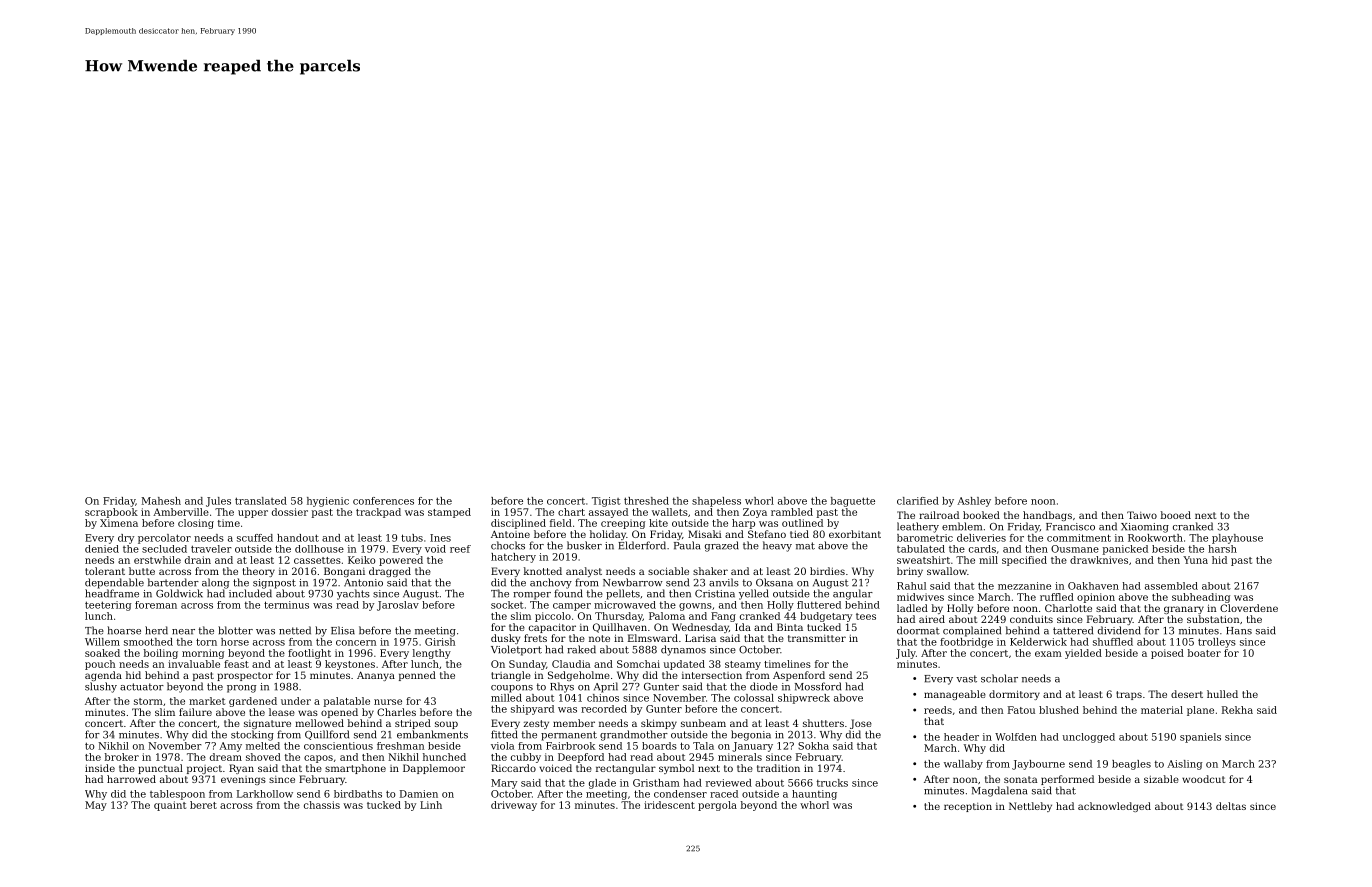  What do you see at coordinates (968, 807) in the document?
I see `reception` at bounding box center [968, 807].
